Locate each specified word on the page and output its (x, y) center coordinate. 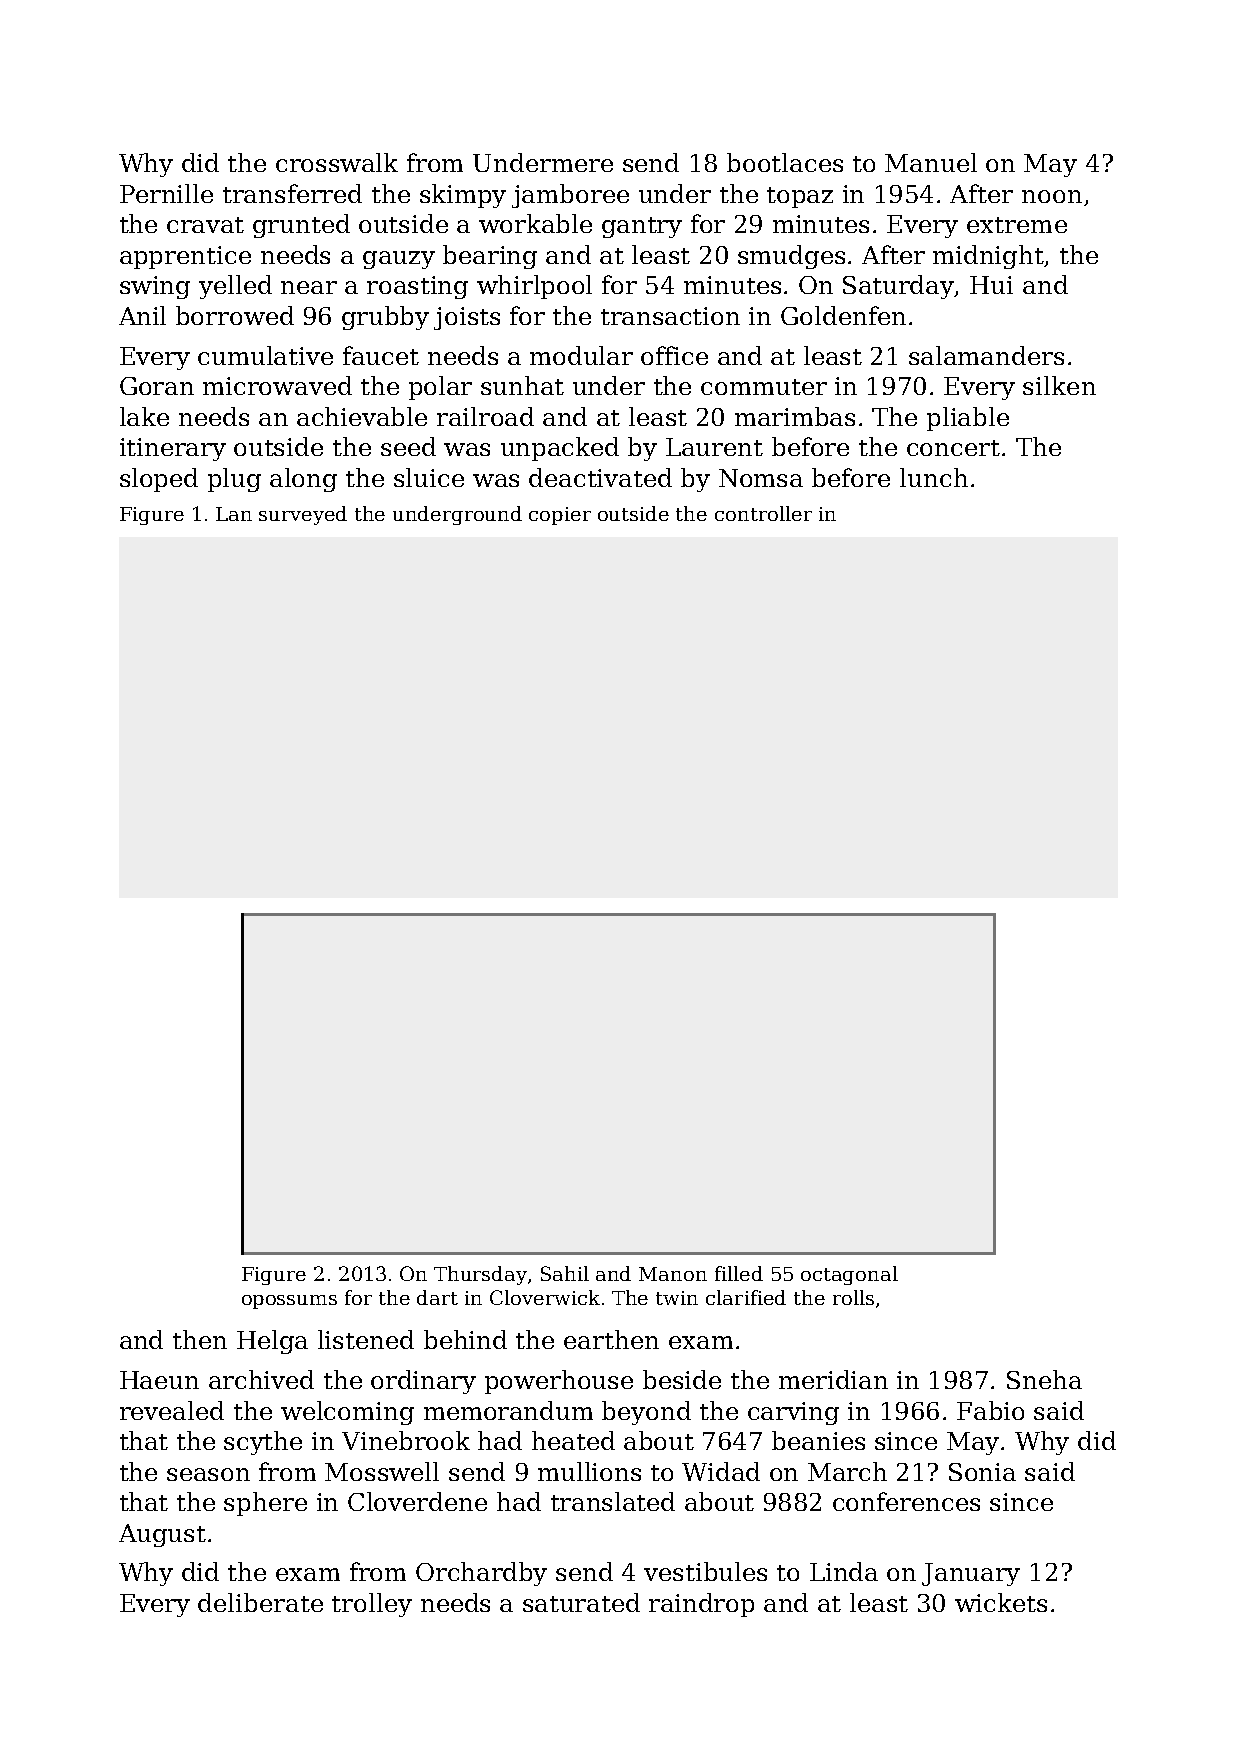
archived (261, 1379)
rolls (853, 1297)
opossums (289, 1302)
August (162, 1535)
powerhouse (559, 1382)
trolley (372, 1605)
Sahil (565, 1273)
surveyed (303, 515)
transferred (292, 193)
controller (763, 513)
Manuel (931, 162)
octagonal (849, 1275)
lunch (934, 477)
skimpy (463, 196)
